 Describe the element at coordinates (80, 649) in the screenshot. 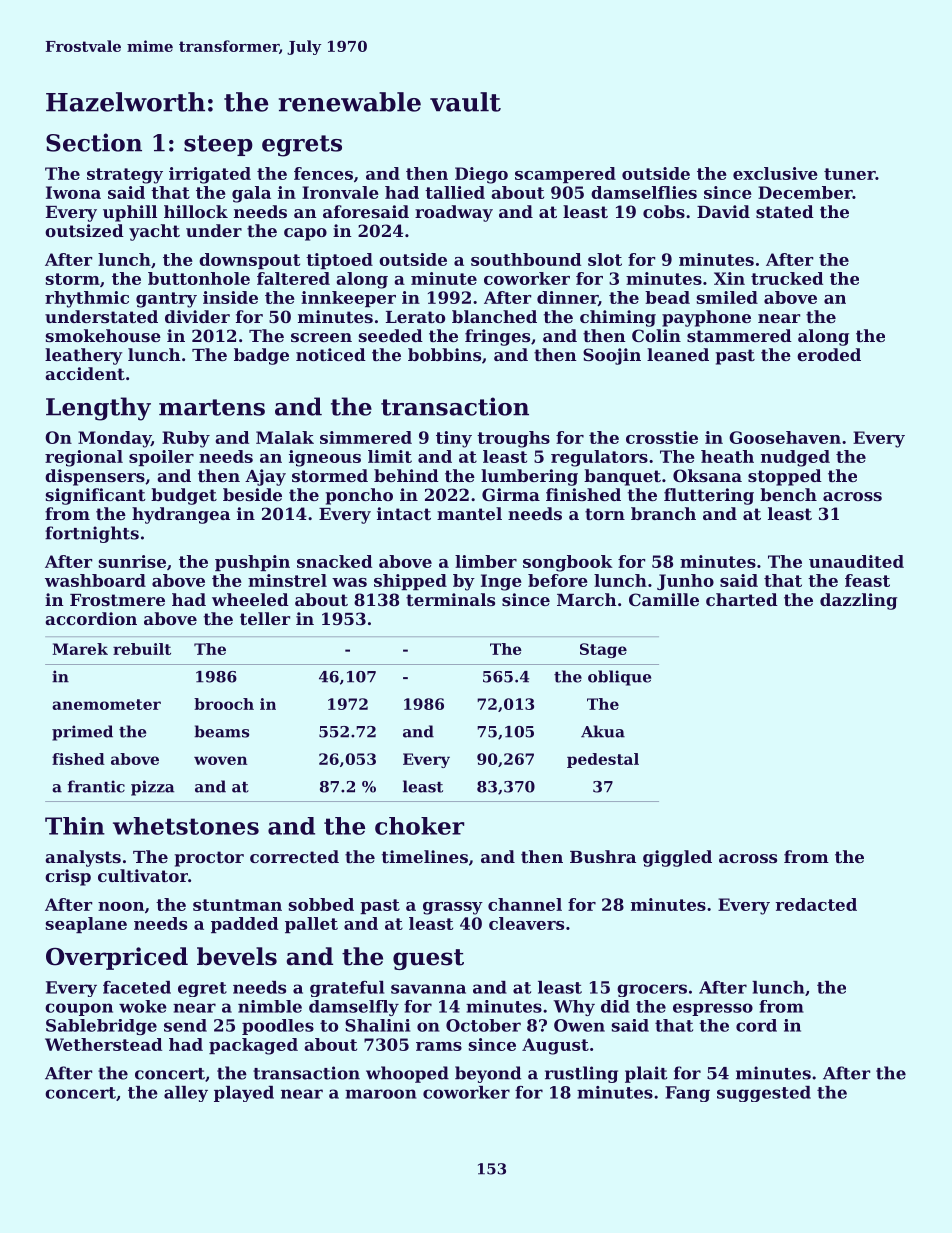

I see `Marek` at that location.
